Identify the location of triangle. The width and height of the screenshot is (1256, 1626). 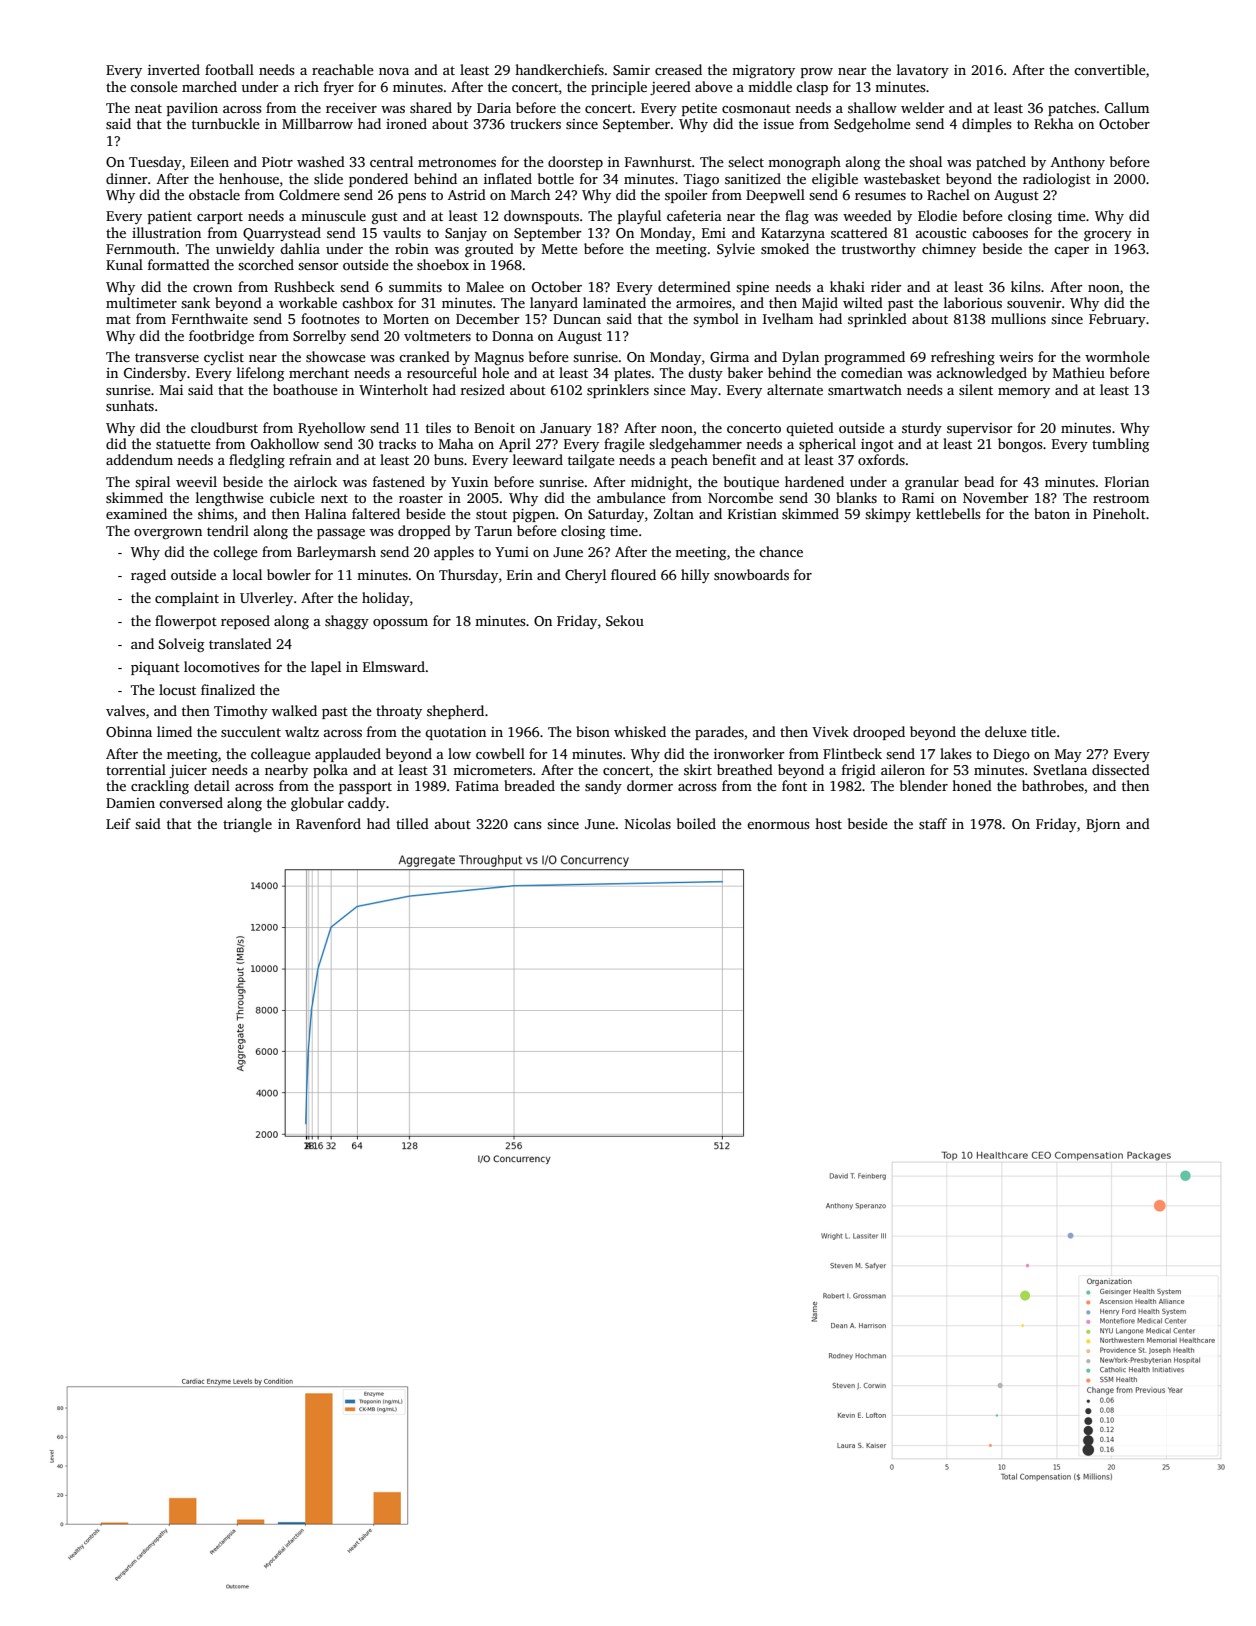
(247, 825).
